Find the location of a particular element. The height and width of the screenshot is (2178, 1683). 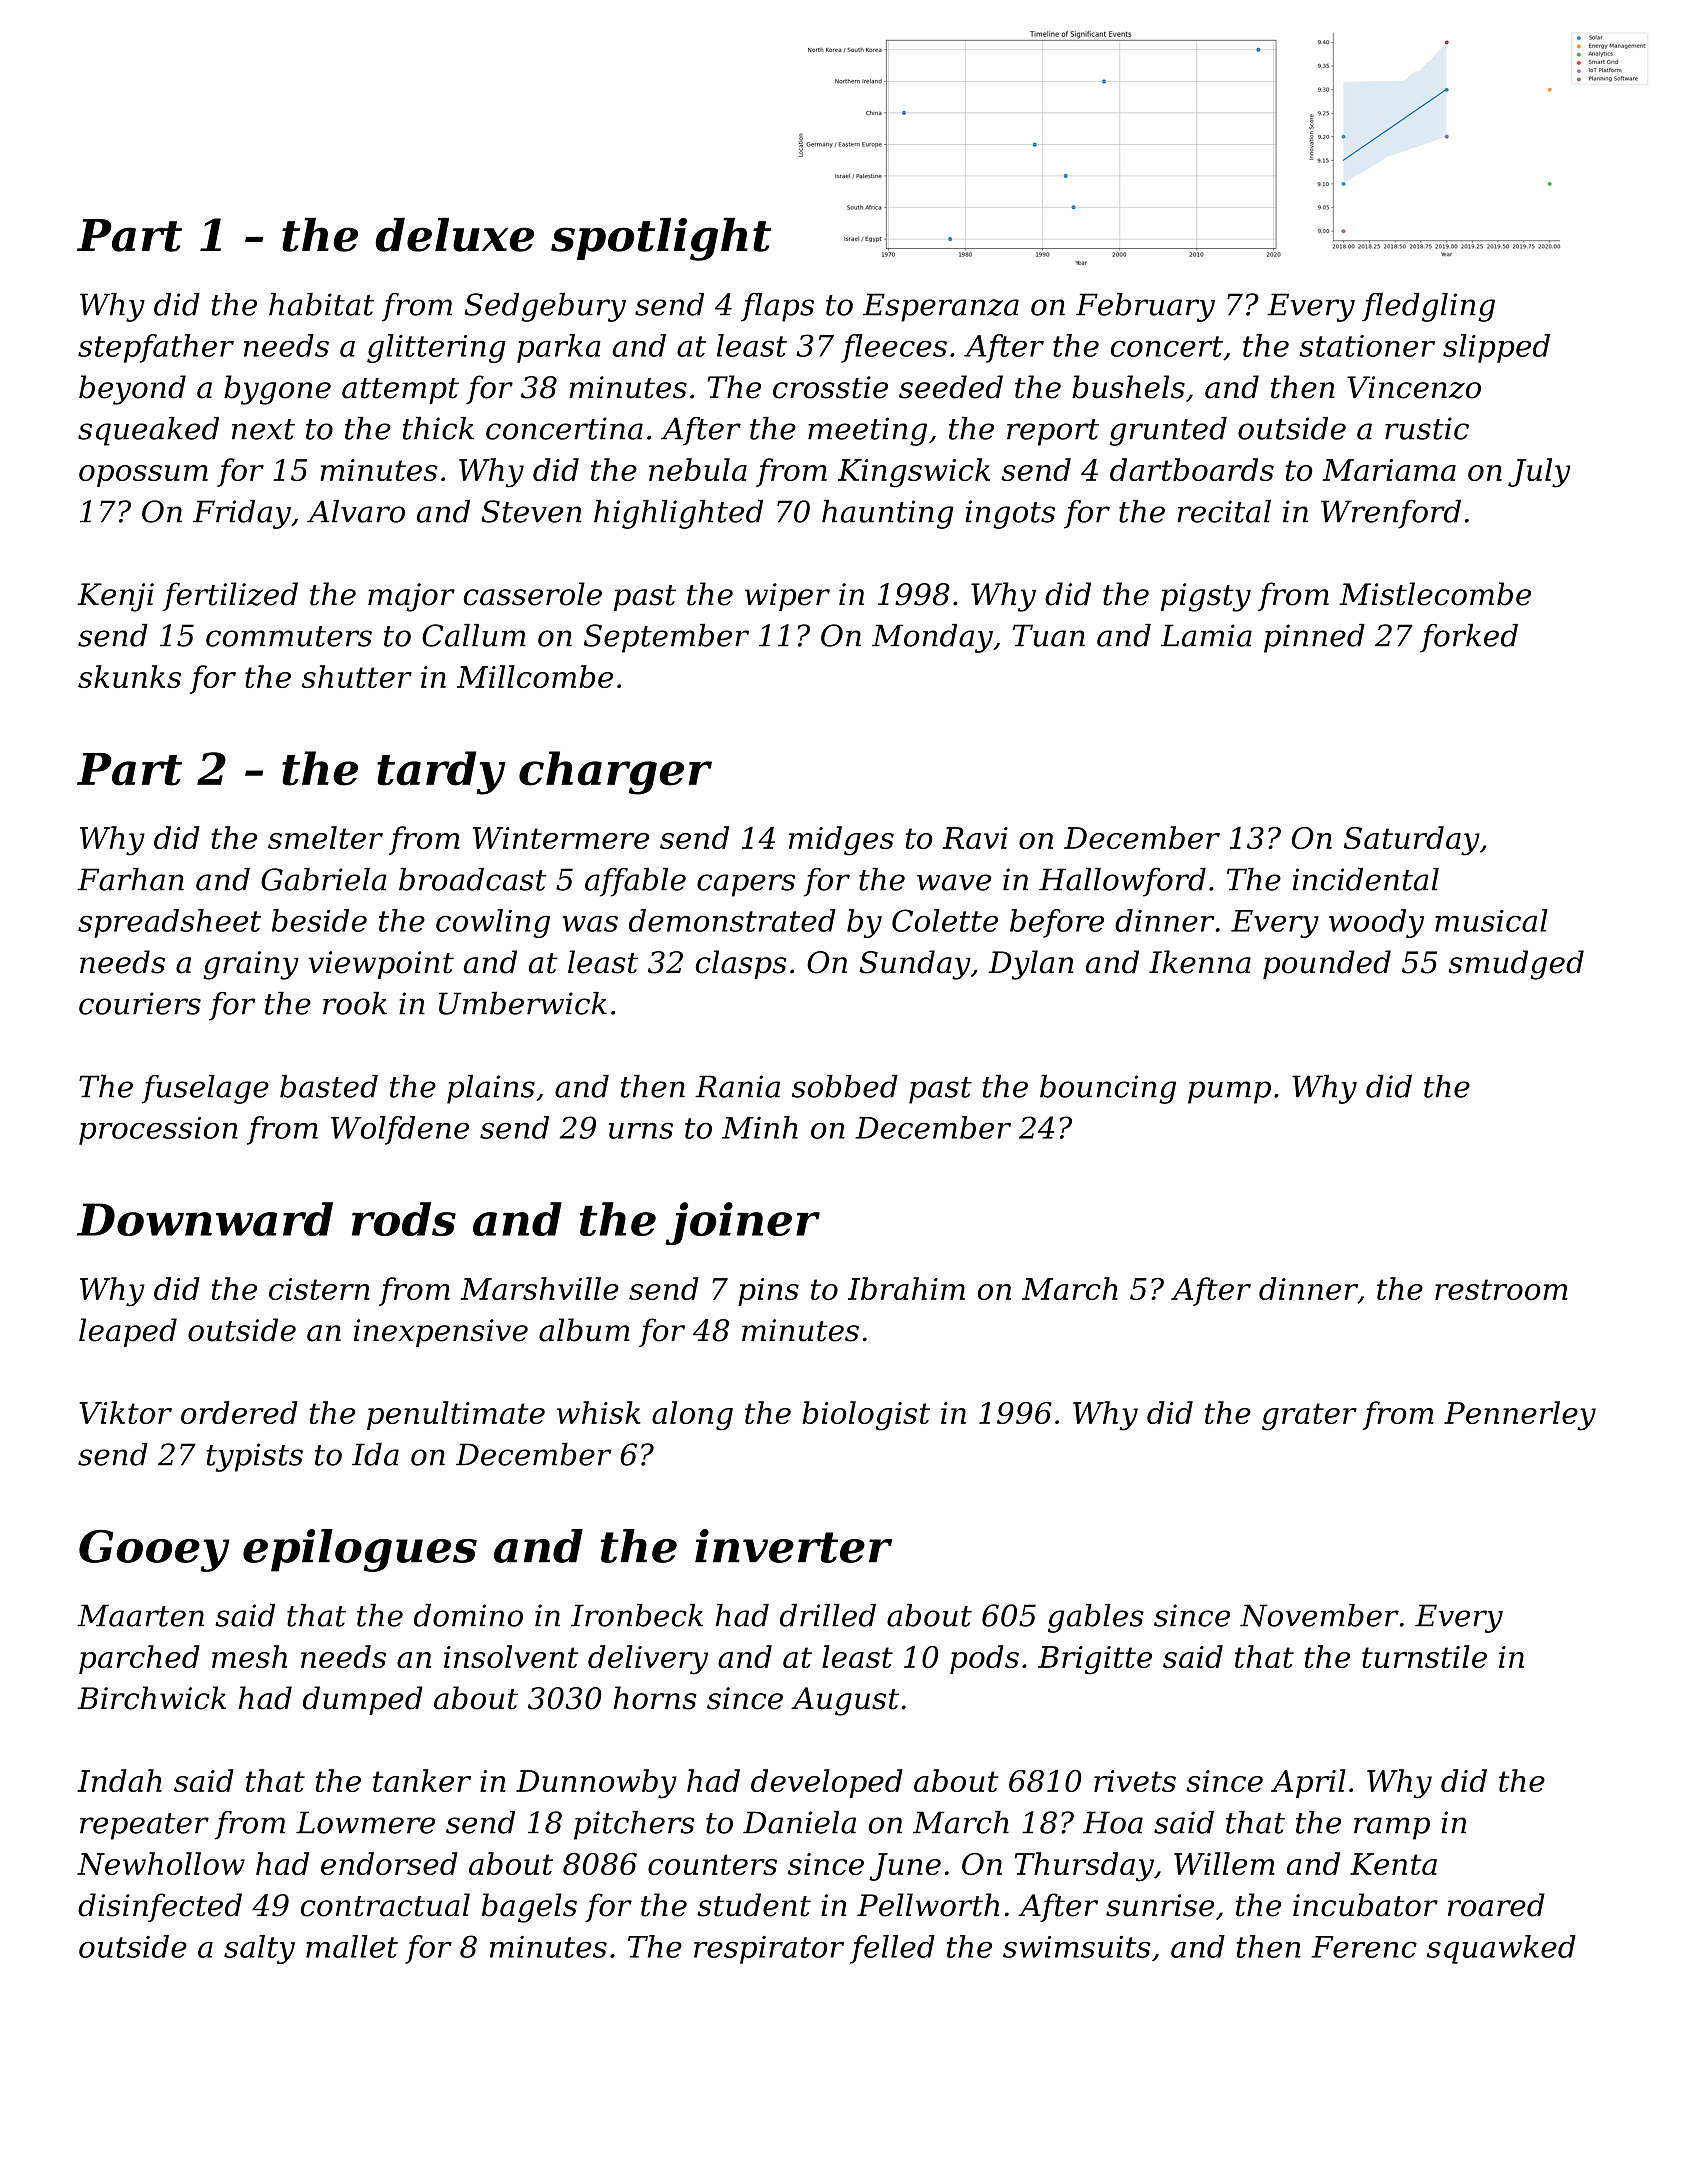

grater is located at coordinates (1309, 1417).
